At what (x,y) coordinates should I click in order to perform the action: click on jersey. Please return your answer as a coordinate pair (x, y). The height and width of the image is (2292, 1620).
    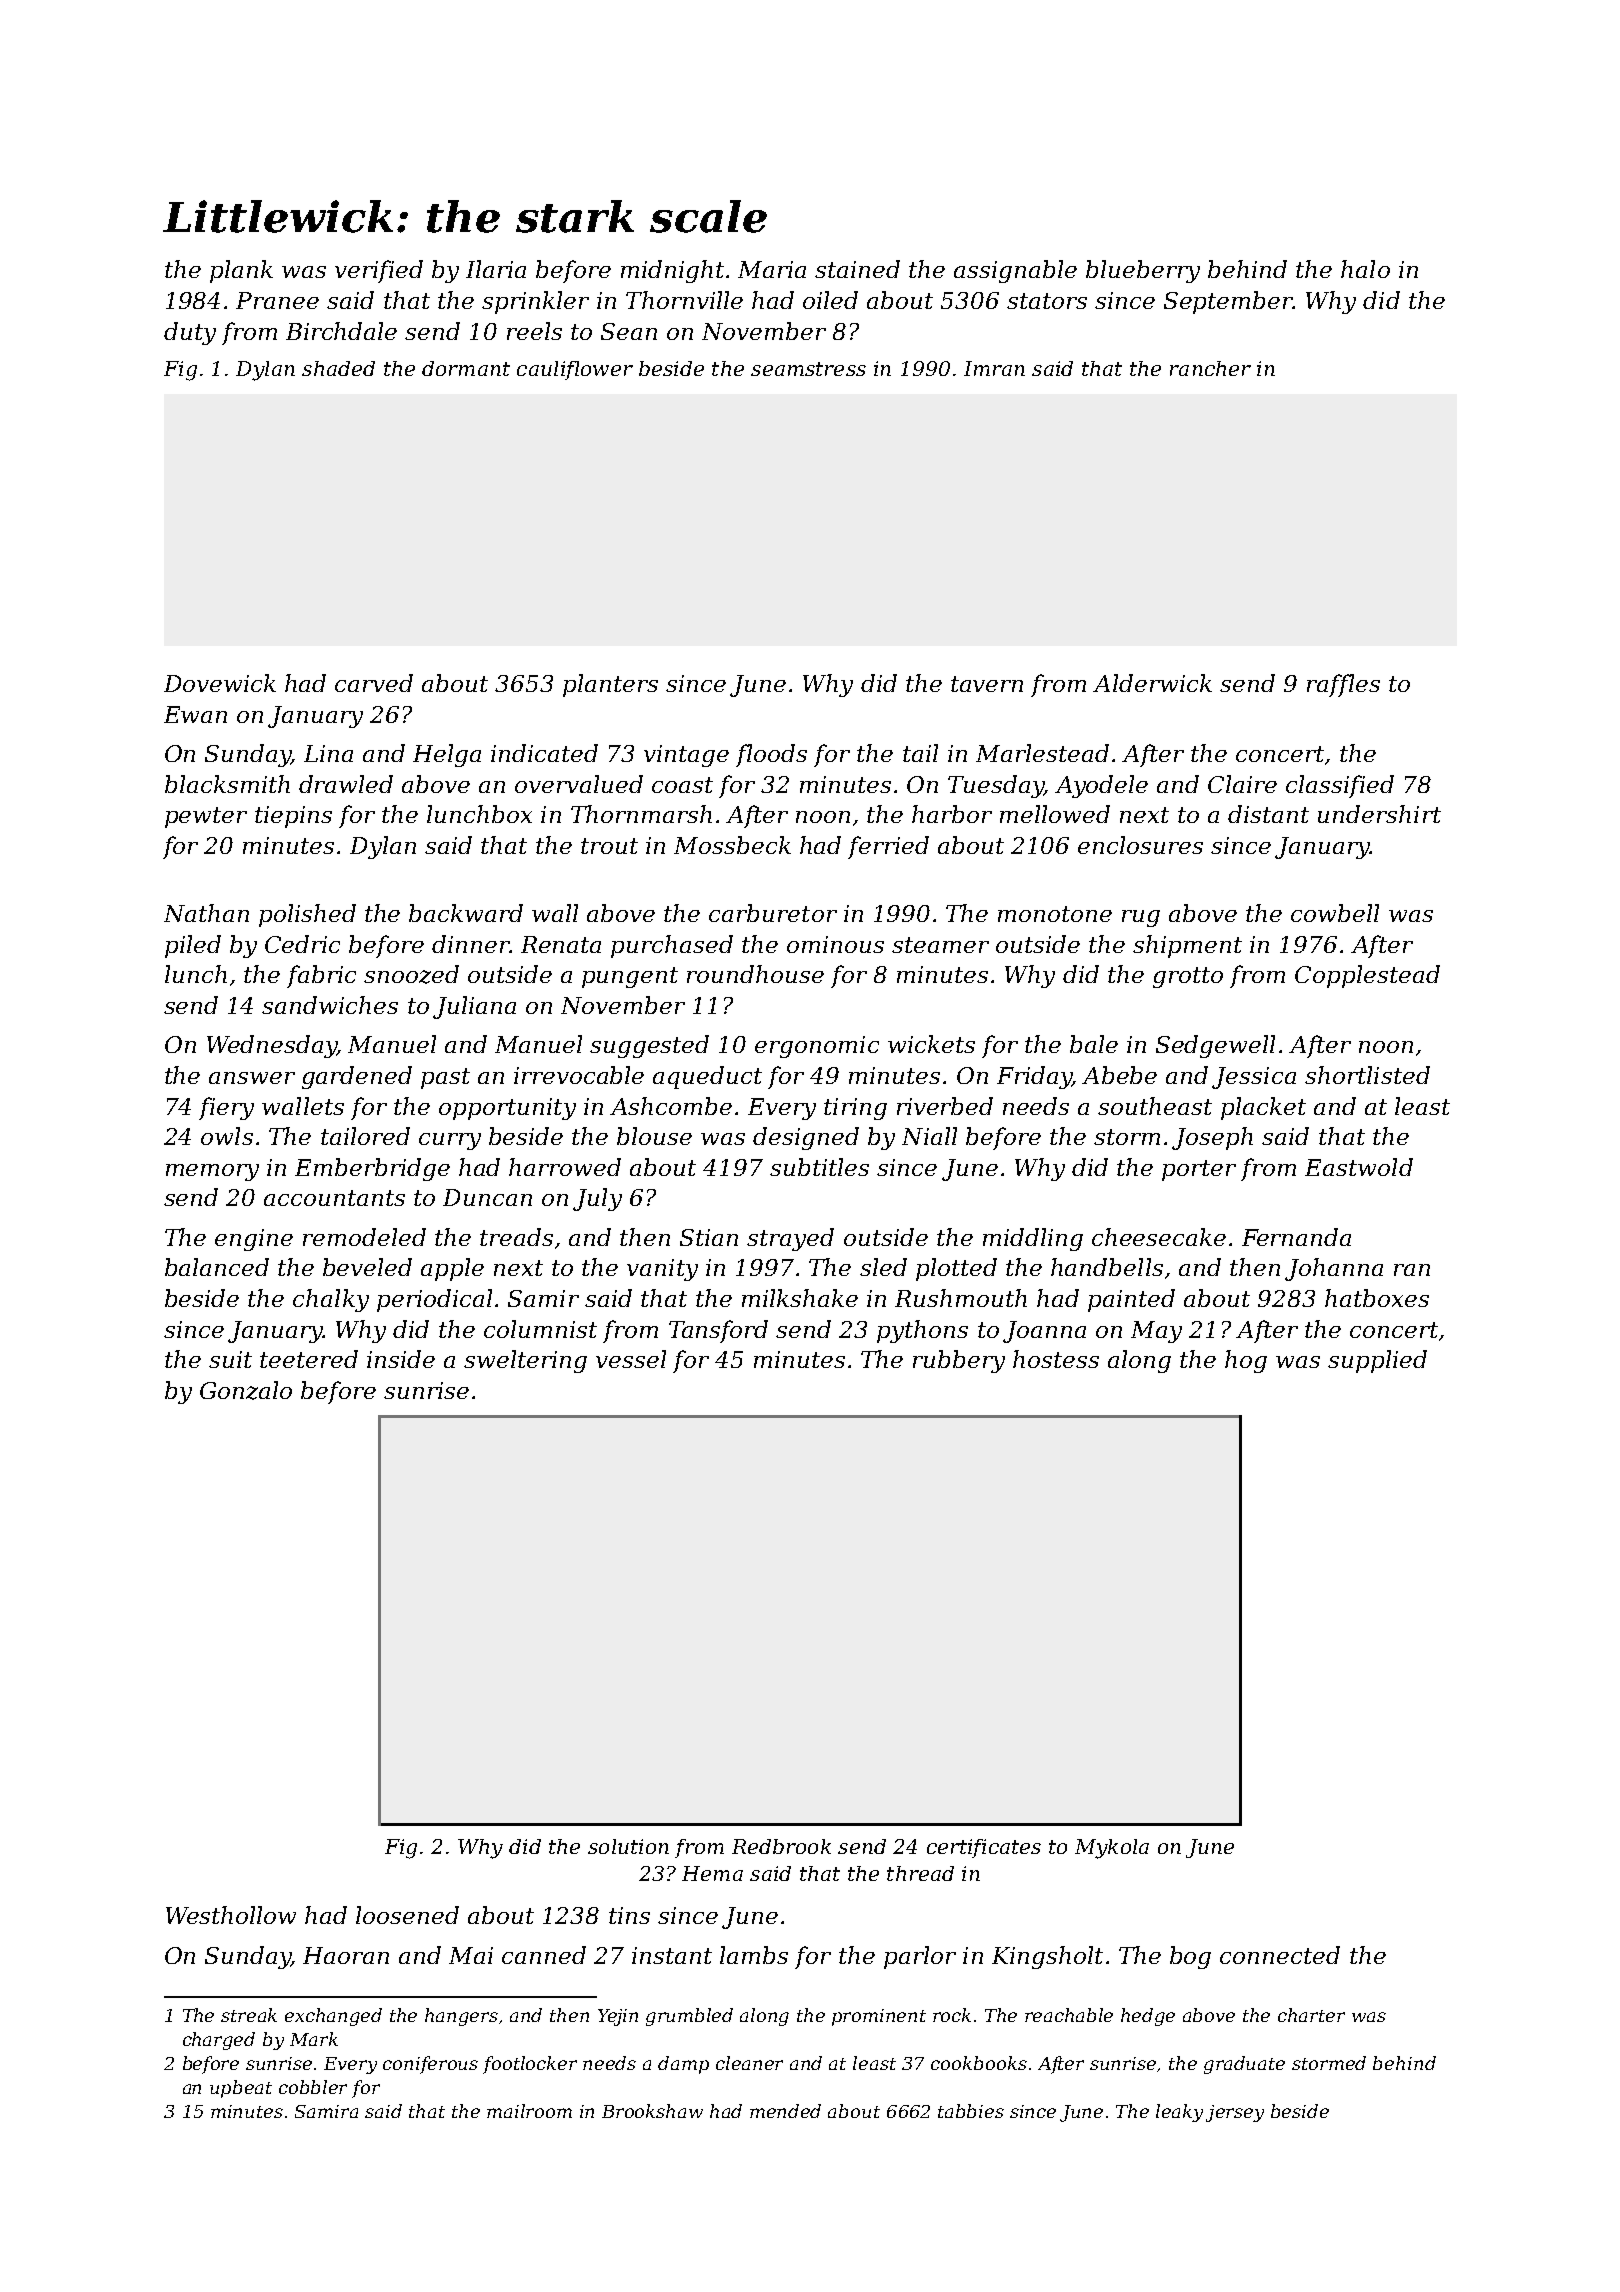
    Looking at the image, I should click on (1235, 2113).
